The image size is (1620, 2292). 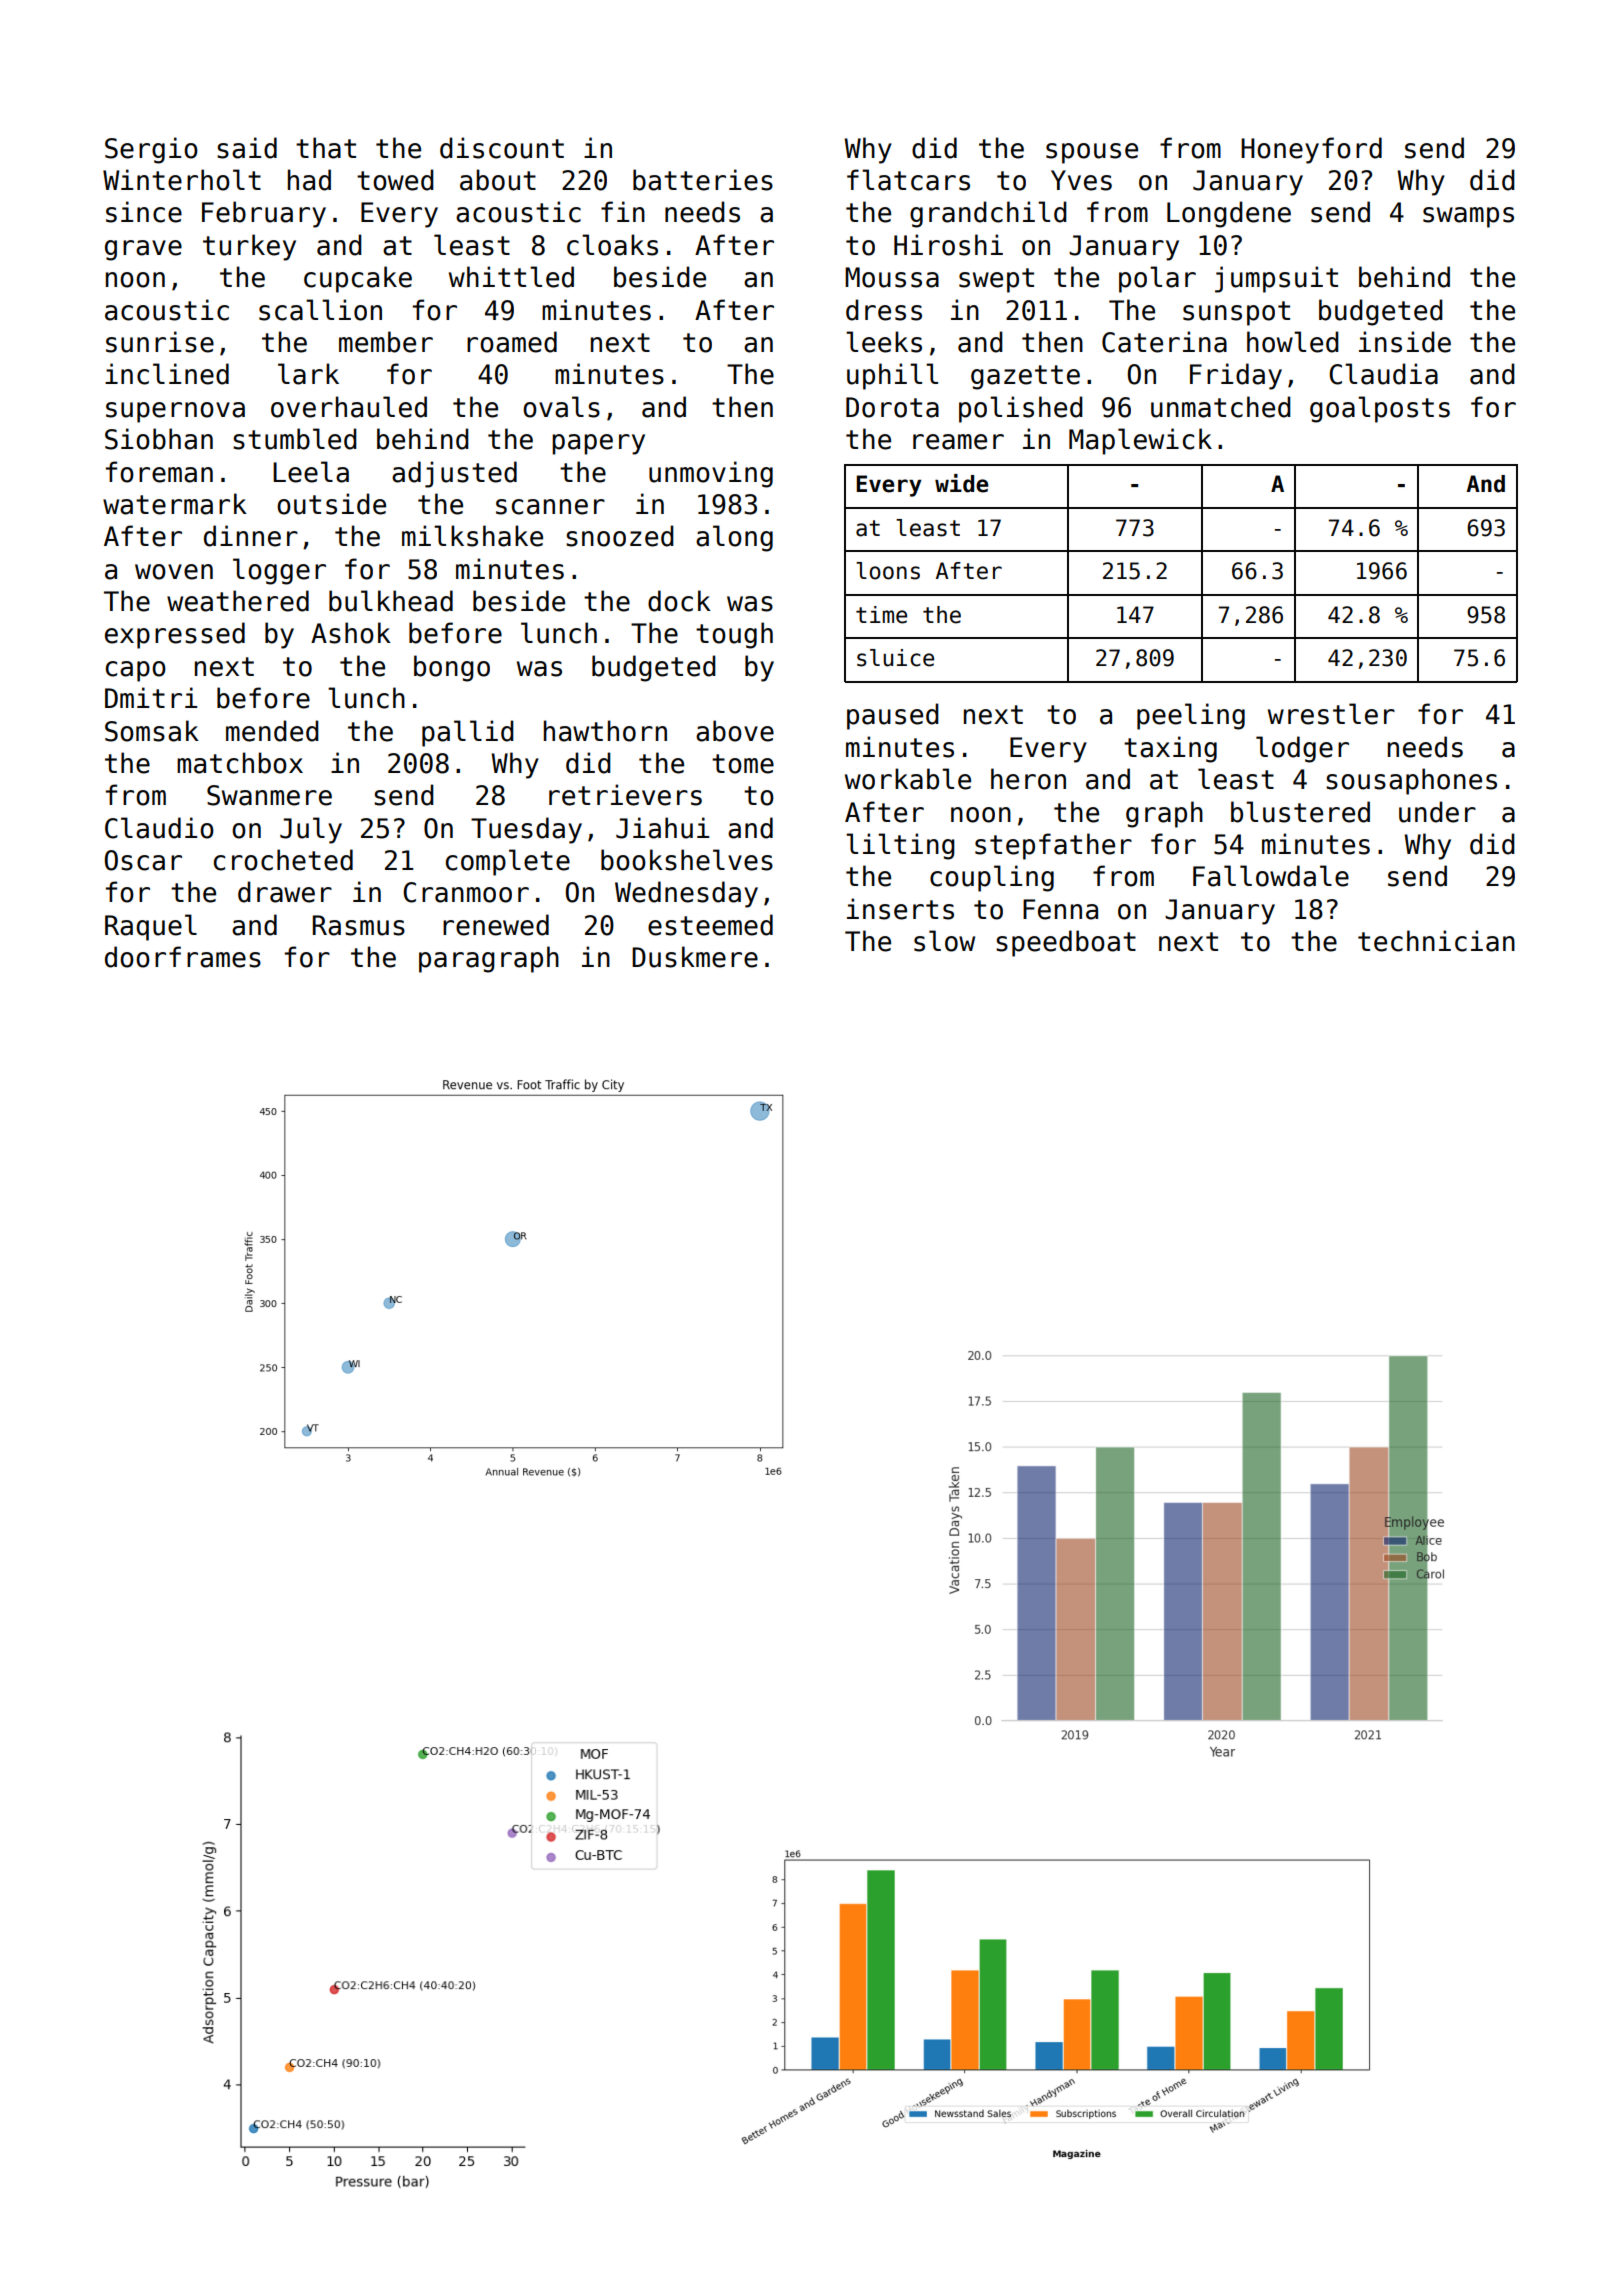 What do you see at coordinates (151, 150) in the screenshot?
I see `Sergio` at bounding box center [151, 150].
